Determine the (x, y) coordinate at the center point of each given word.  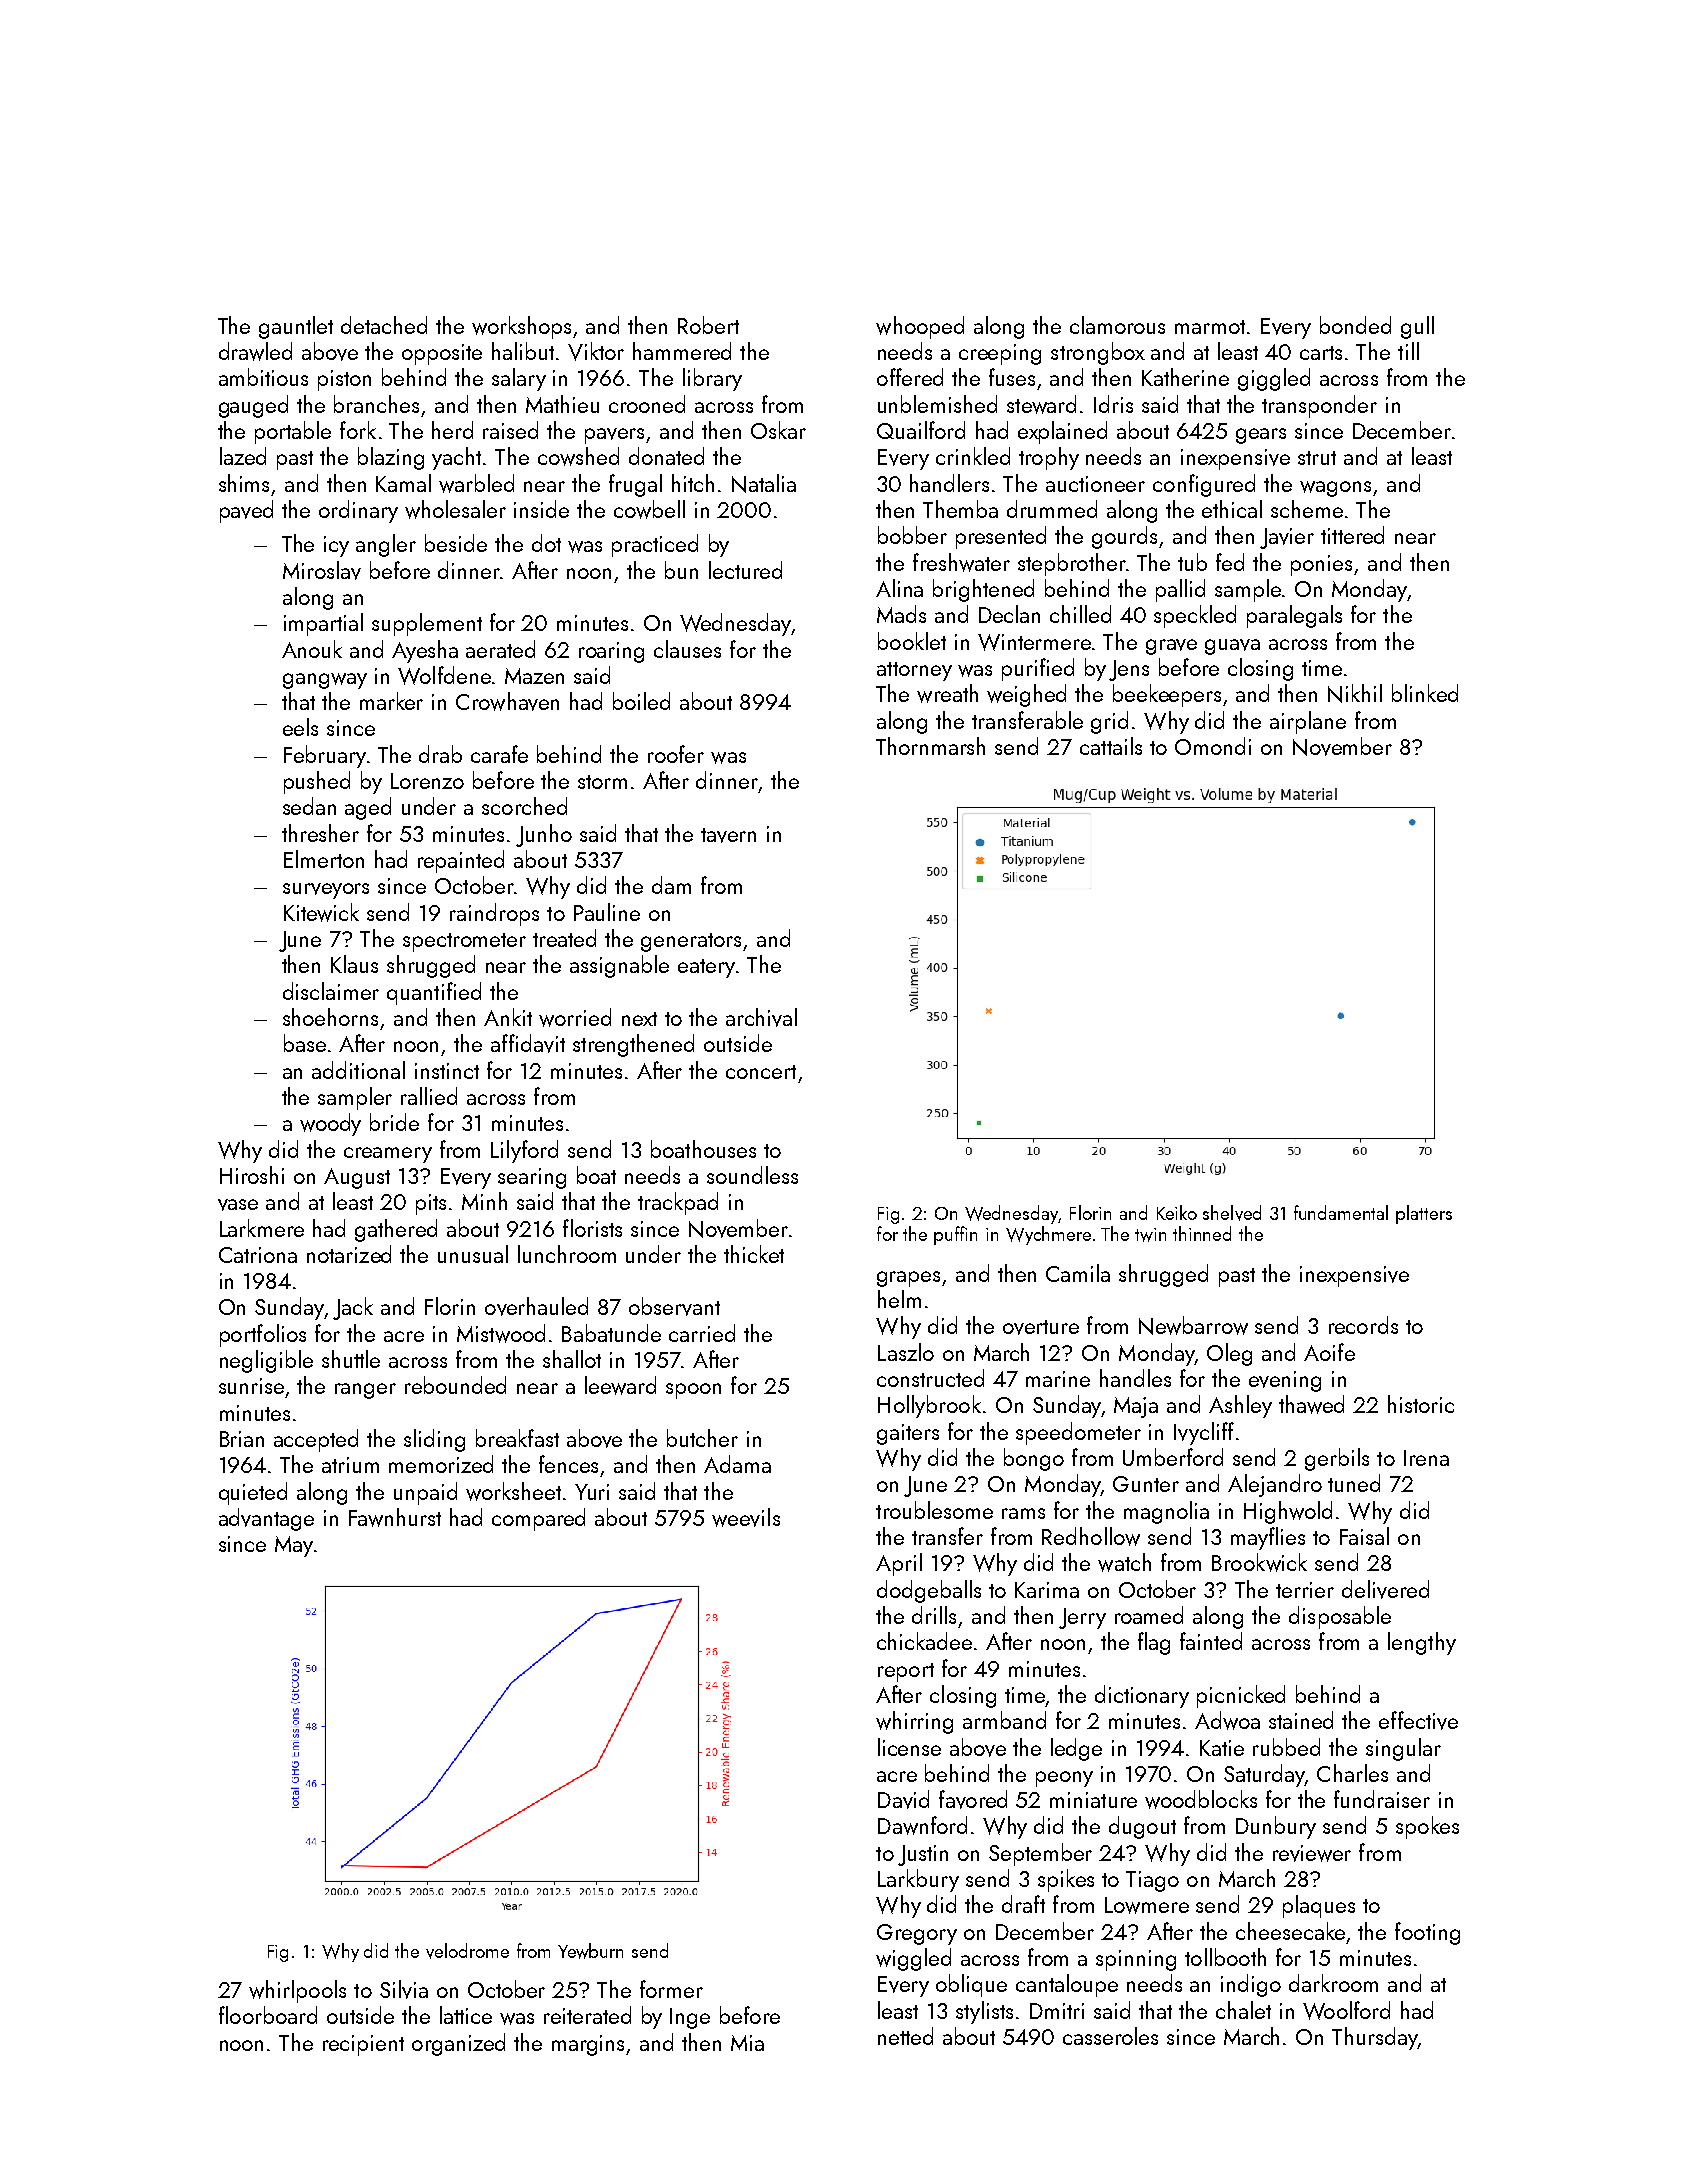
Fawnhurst (395, 1517)
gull (1417, 327)
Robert (708, 325)
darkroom (1333, 1983)
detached (384, 325)
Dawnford (922, 1825)
